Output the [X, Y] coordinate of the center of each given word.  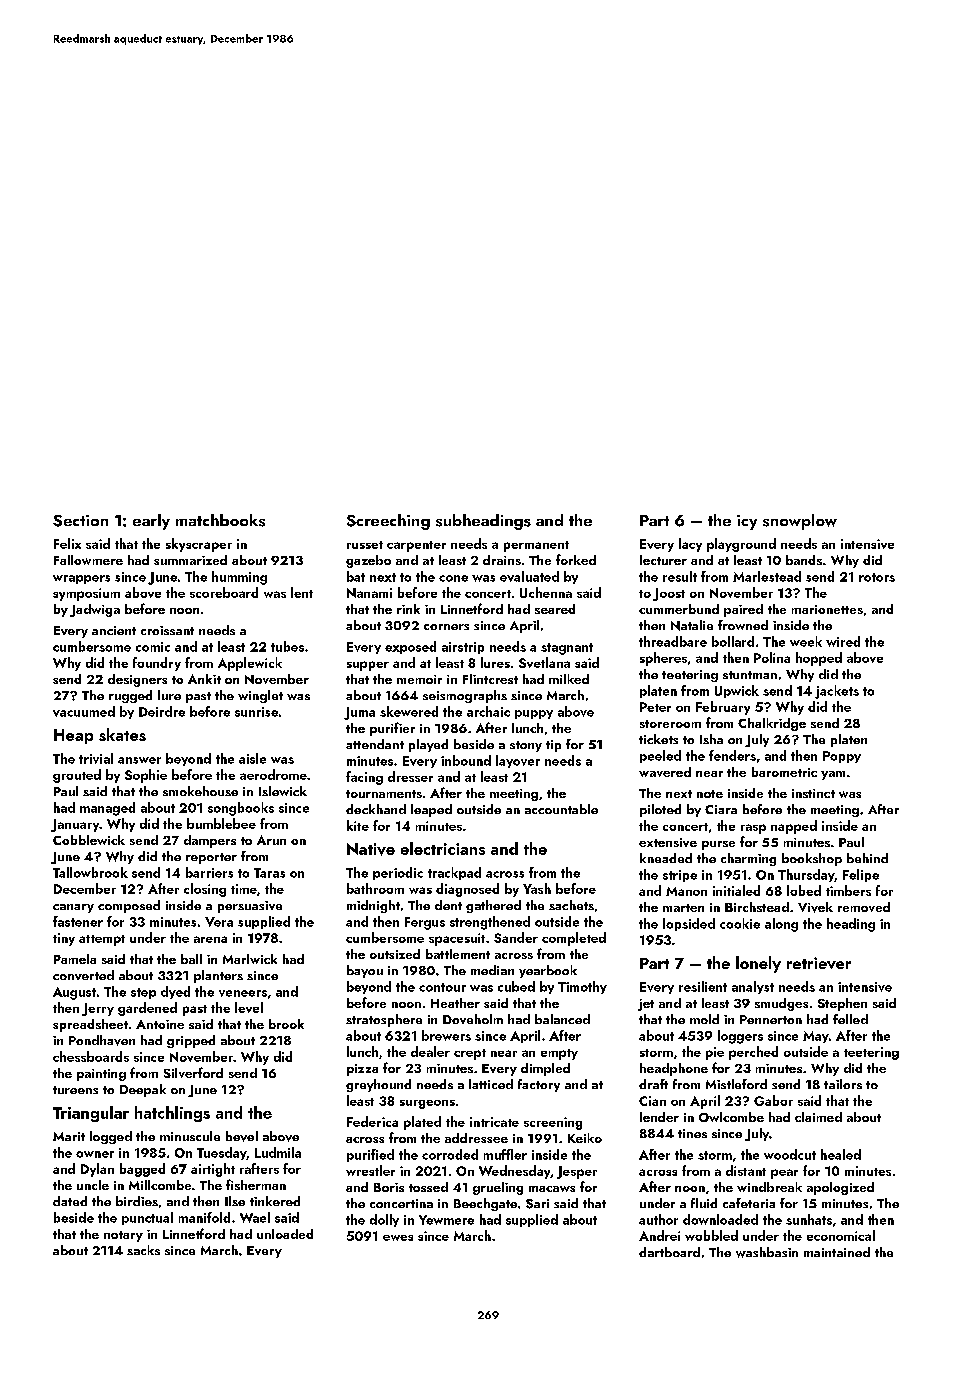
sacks [143, 1250]
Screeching [388, 522]
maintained [837, 1252]
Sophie [146, 776]
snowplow [800, 522]
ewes [398, 1238]
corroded [450, 1154]
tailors [843, 1084]
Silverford [193, 1072]
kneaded [666, 858]
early [151, 522]
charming [748, 859]
